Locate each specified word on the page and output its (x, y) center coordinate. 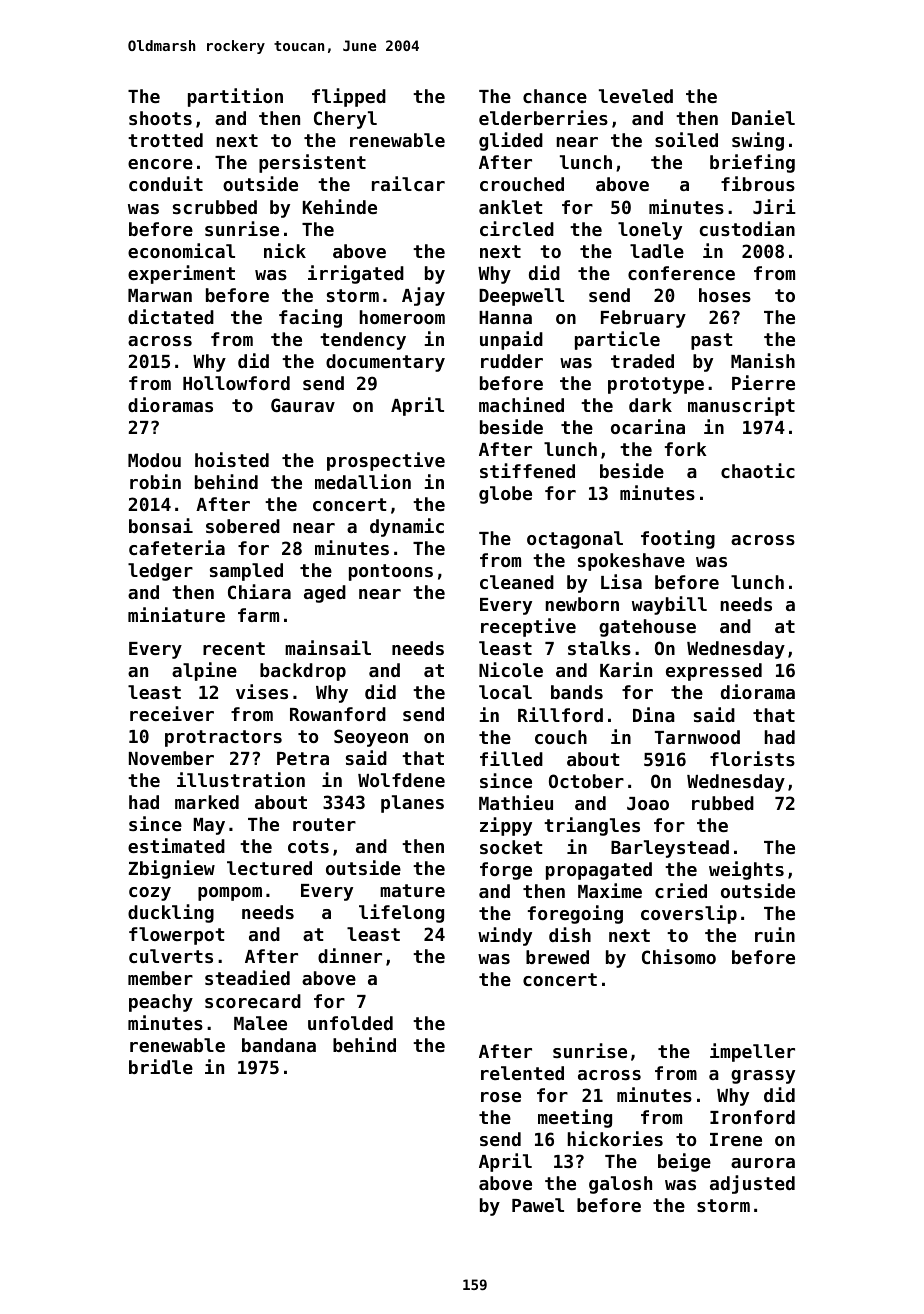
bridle (161, 1066)
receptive (528, 627)
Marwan (160, 295)
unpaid (511, 340)
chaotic (758, 470)
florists (752, 758)
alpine (204, 671)
